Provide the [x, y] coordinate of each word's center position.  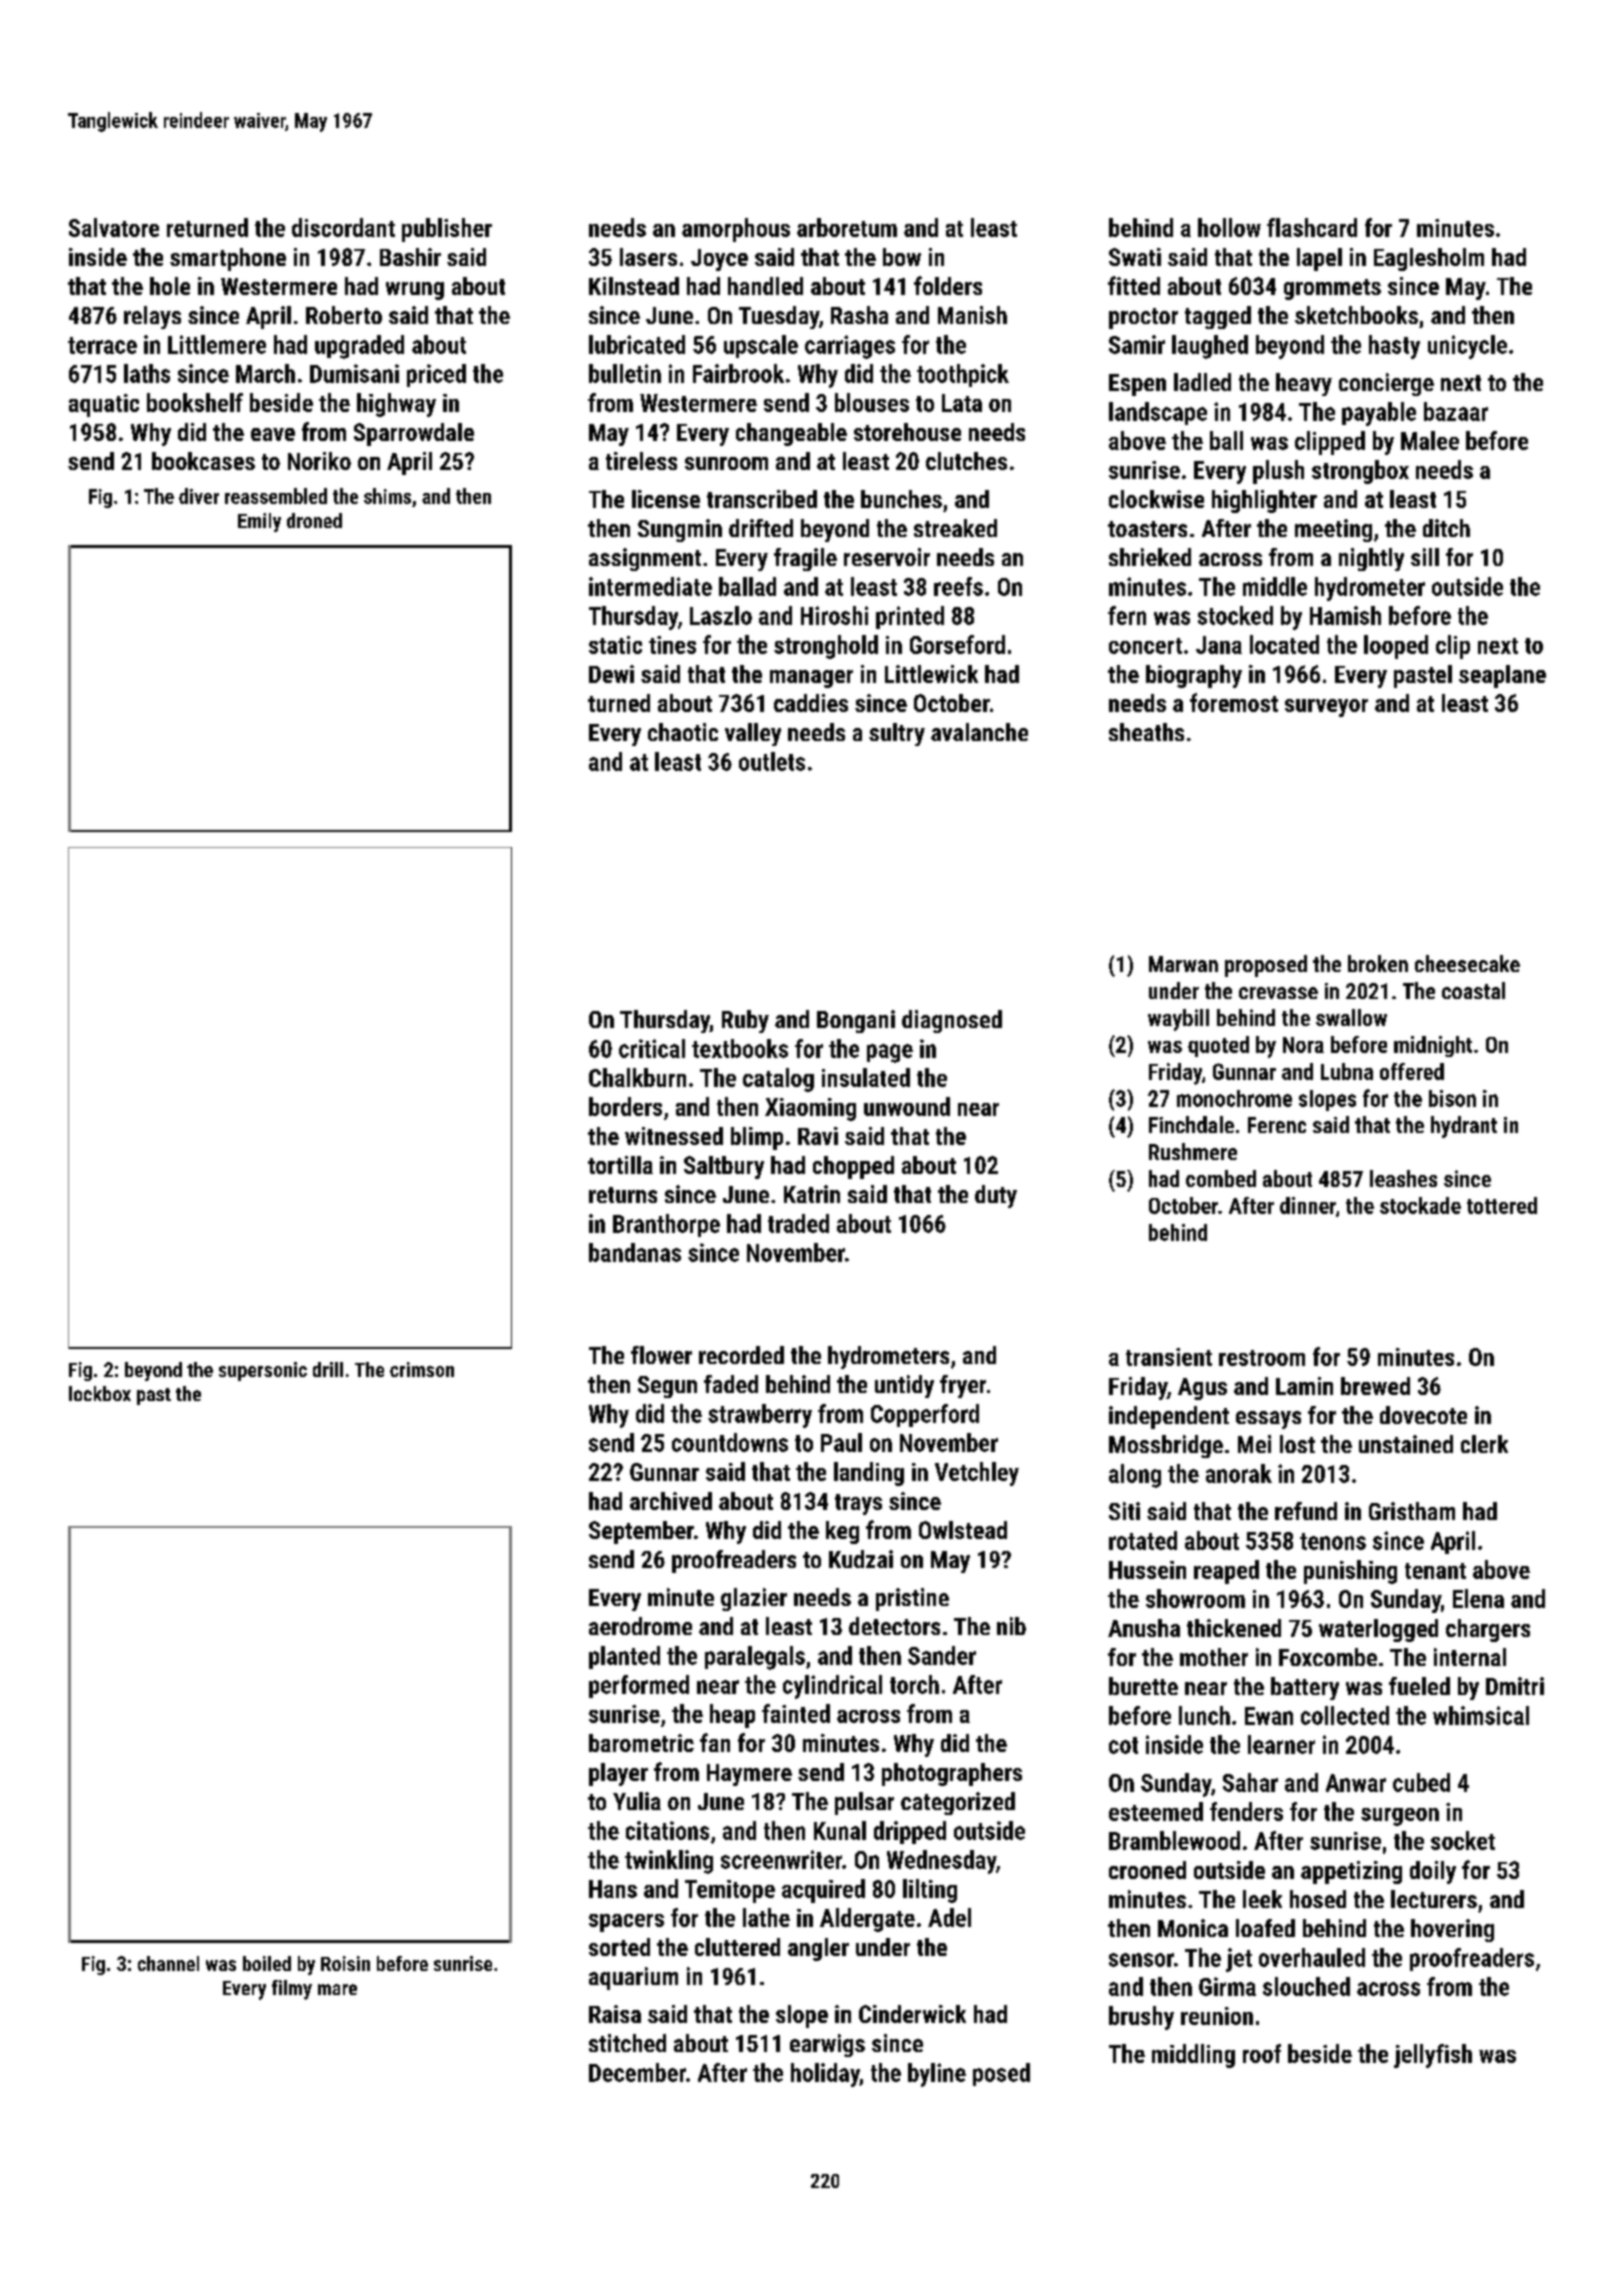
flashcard [1312, 227]
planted [624, 1657]
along [1135, 1476]
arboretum [847, 227]
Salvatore [114, 227]
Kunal [840, 1830]
